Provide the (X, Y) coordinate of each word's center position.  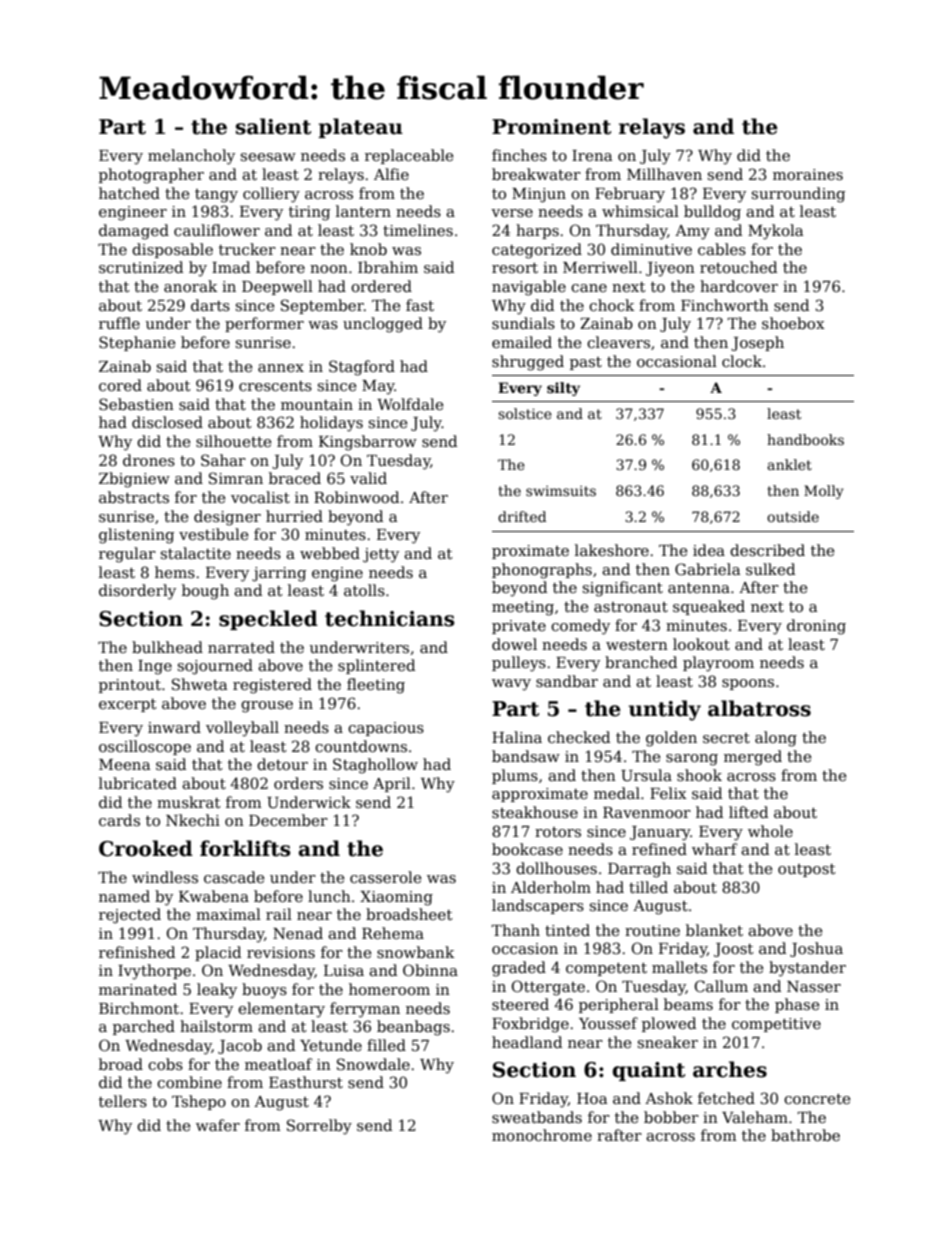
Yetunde (331, 1045)
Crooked (146, 848)
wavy (511, 685)
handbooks (805, 439)
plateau (360, 128)
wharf (715, 849)
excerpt (128, 705)
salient (273, 126)
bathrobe (805, 1135)
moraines (808, 174)
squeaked (709, 607)
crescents (275, 386)
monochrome (542, 1135)
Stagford (362, 368)
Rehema (393, 933)
